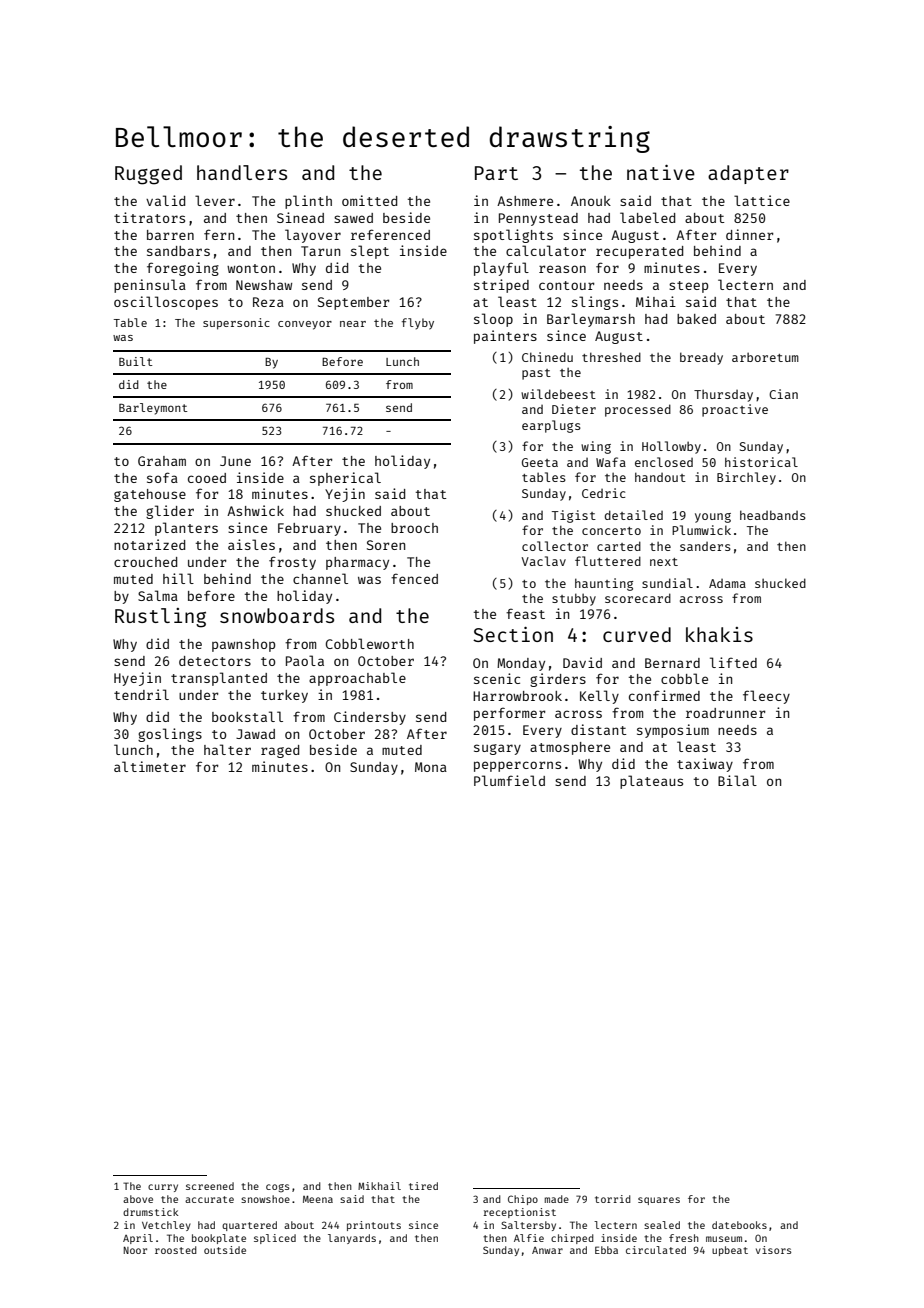  Describe the element at coordinates (150, 766) in the page. I see `altimeter` at that location.
